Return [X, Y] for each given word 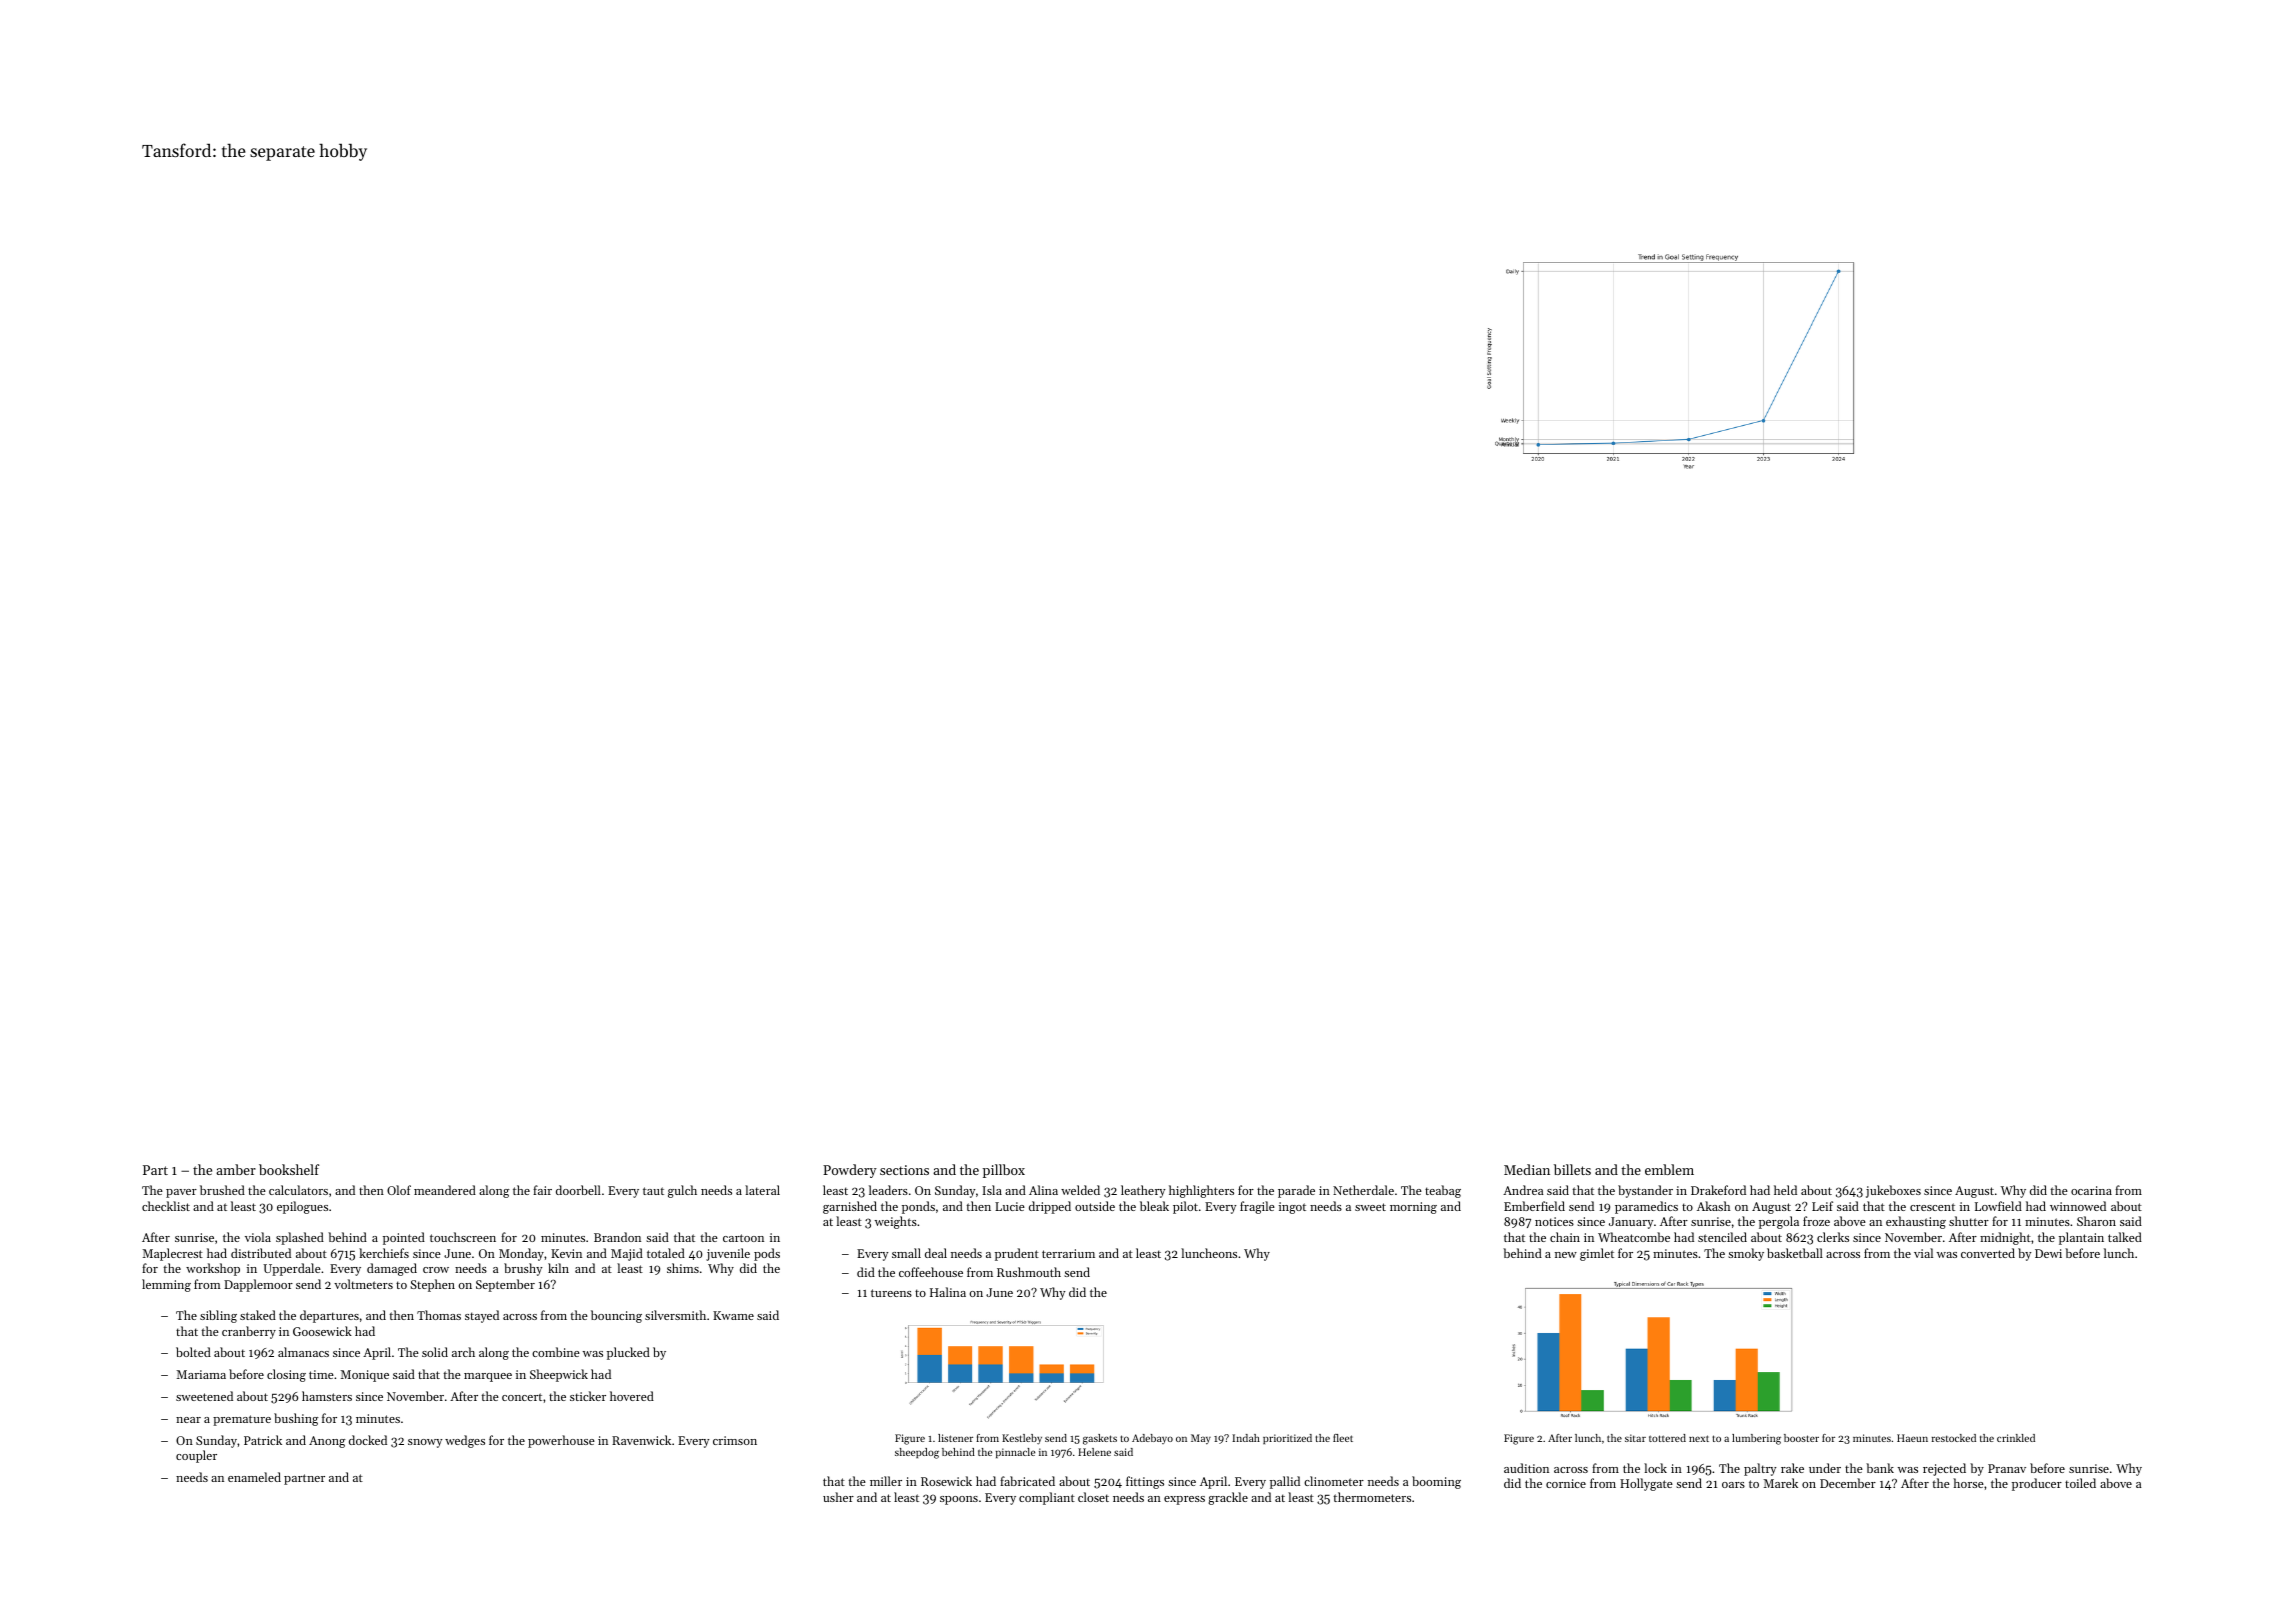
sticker [588, 1396]
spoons [959, 1500]
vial [1923, 1253]
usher [838, 1497]
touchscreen [463, 1237]
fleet [1343, 1438]
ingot [1292, 1208]
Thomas [439, 1315]
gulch [682, 1191]
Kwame [733, 1315]
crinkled [2016, 1438]
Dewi [2048, 1253]
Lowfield [1998, 1206]
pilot [1185, 1207]
